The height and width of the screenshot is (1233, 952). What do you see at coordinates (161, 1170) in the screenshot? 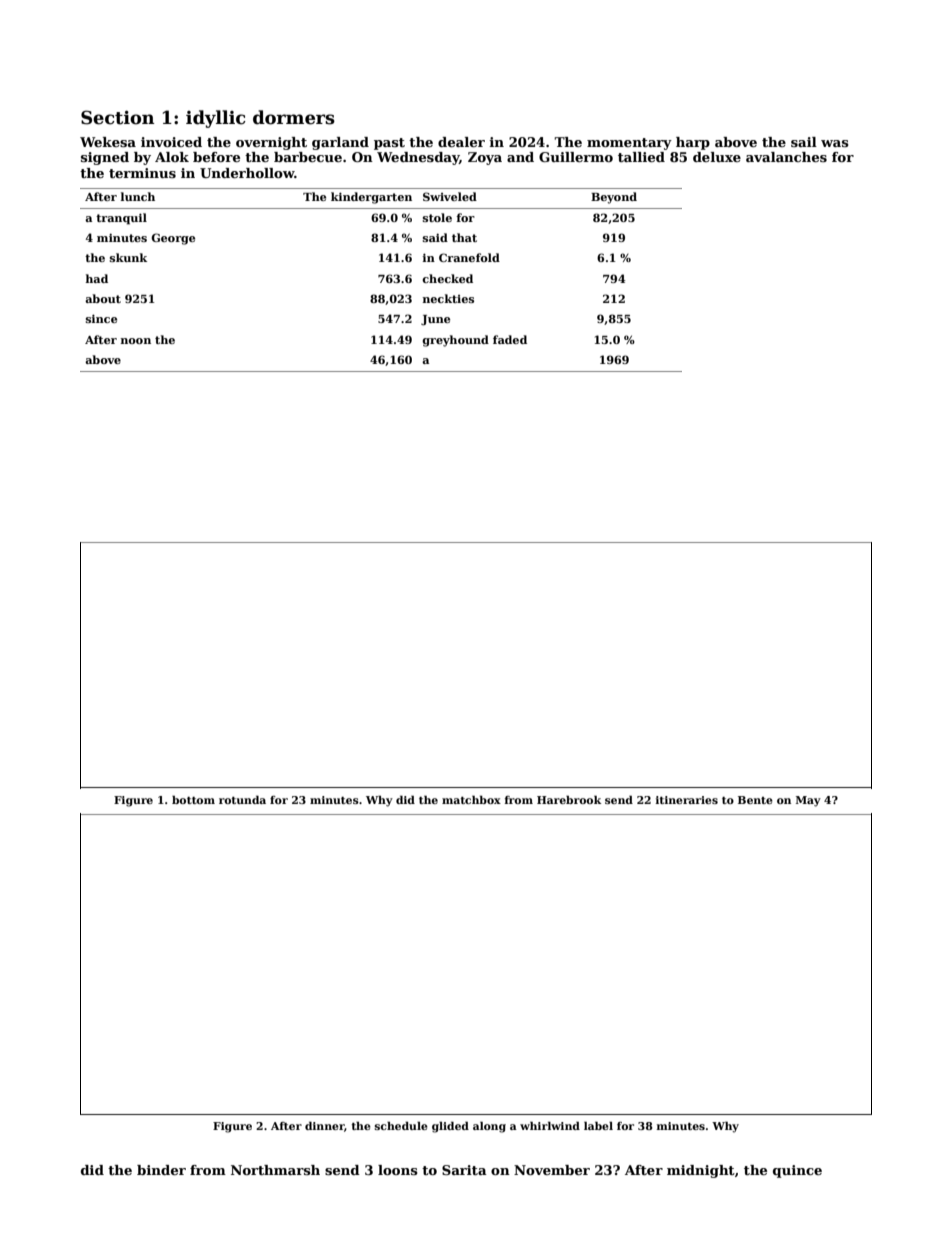
I see `binder` at bounding box center [161, 1170].
